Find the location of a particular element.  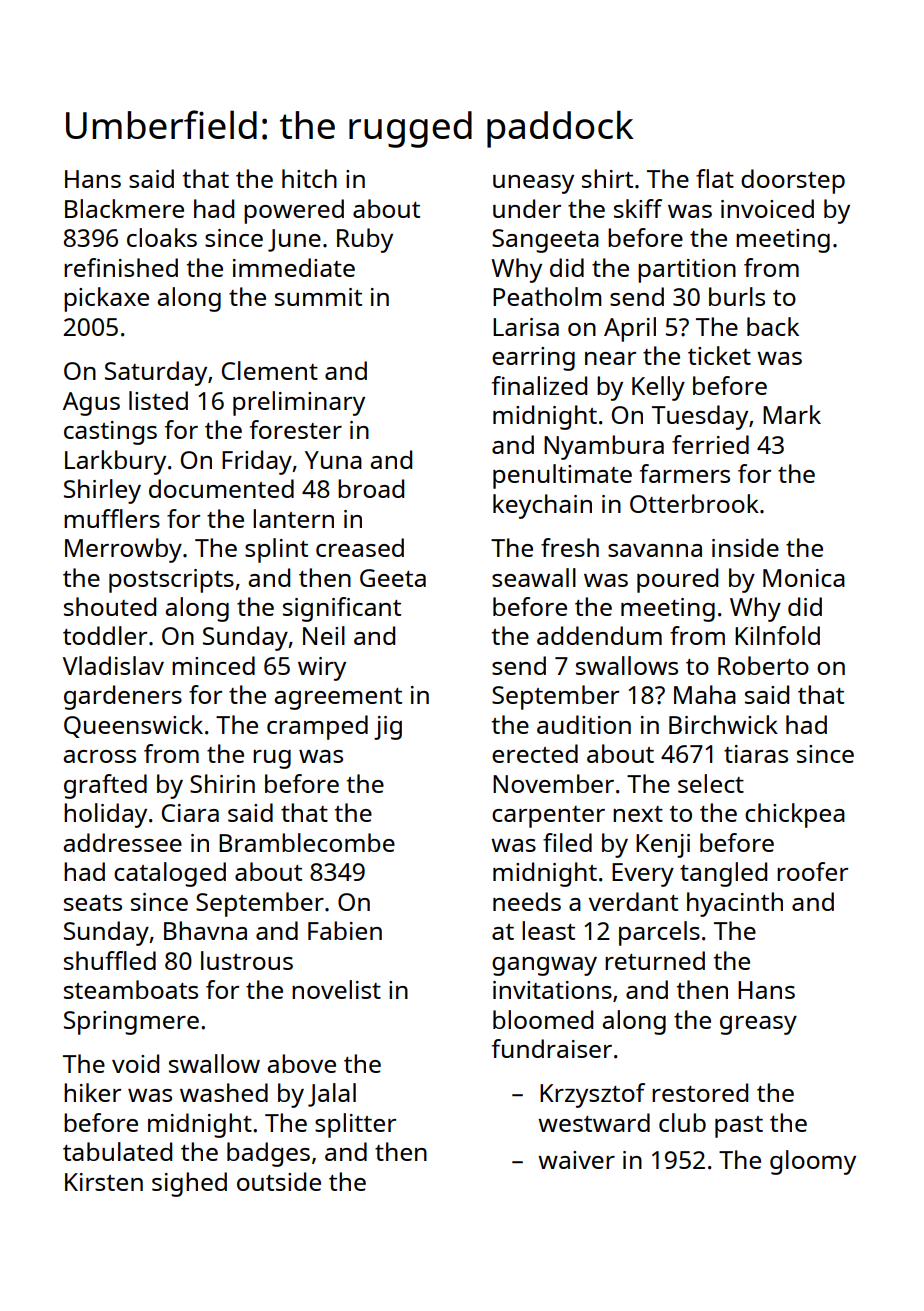

jig is located at coordinates (388, 728).
